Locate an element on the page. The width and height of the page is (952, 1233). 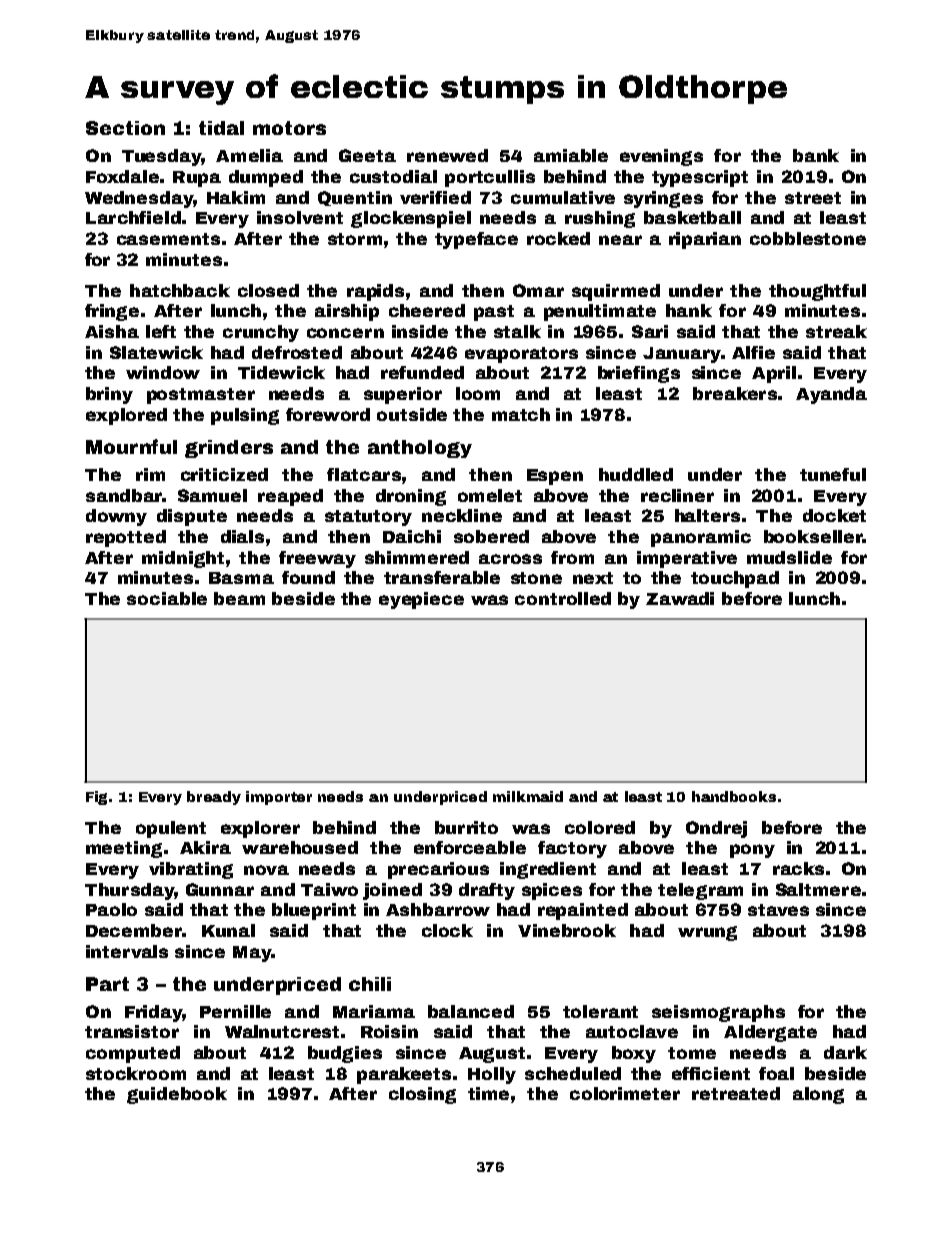
stalk is located at coordinates (517, 331).
